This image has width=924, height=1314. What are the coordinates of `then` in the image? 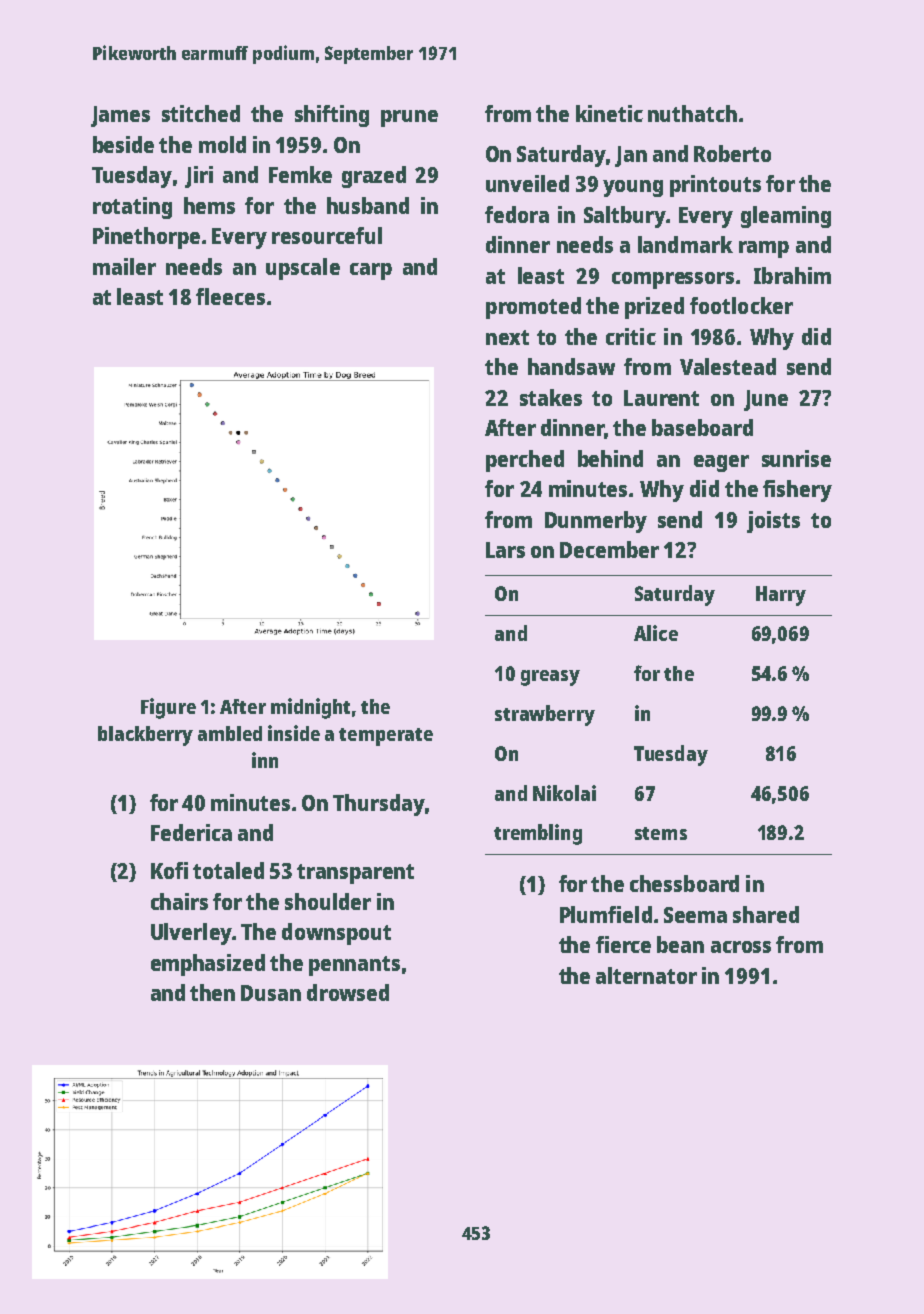 It's located at (212, 992).
